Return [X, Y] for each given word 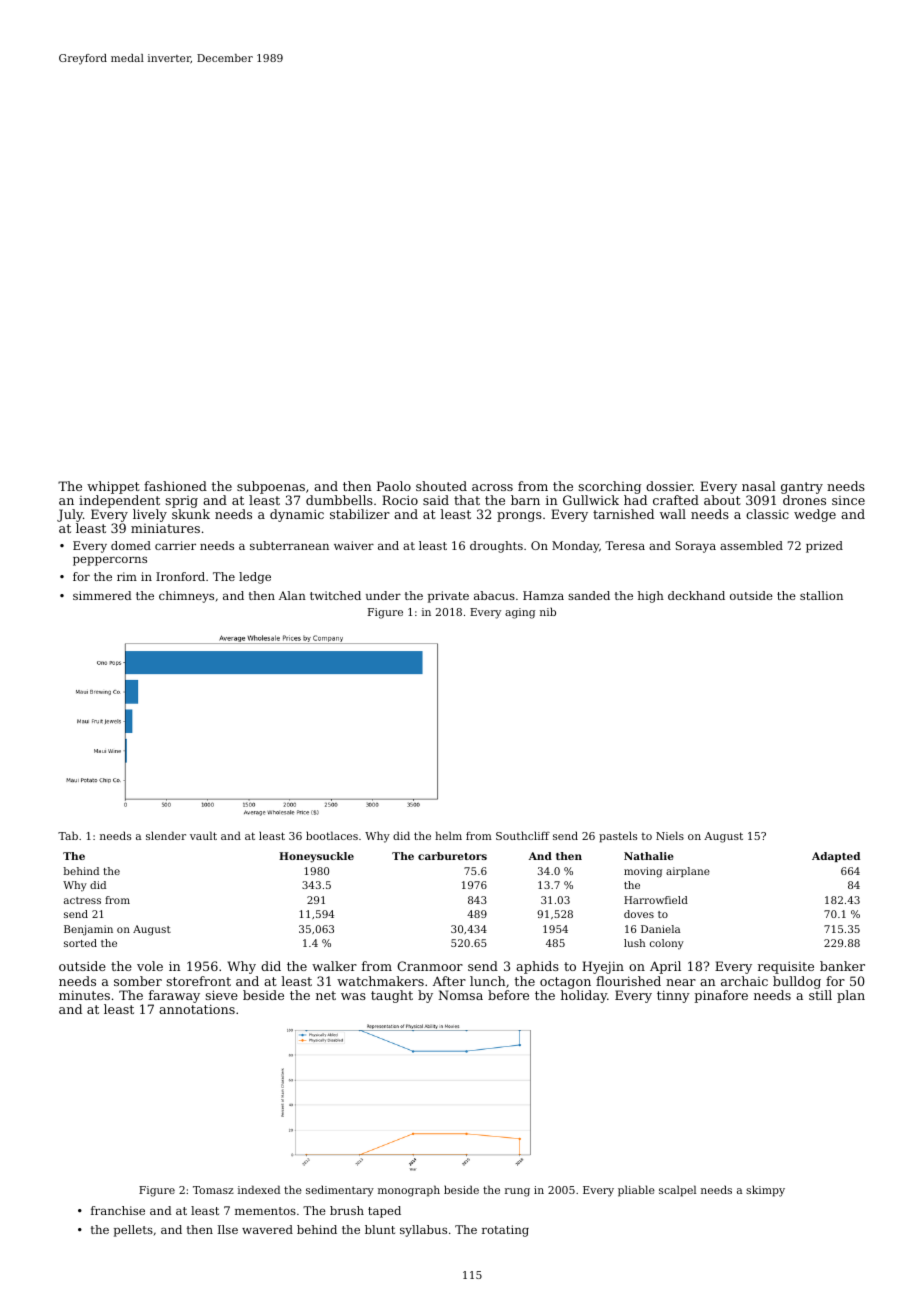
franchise [118, 1210]
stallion [821, 595]
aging [520, 613]
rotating [505, 1231]
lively [150, 515]
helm [448, 835]
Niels [670, 835]
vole [150, 966]
